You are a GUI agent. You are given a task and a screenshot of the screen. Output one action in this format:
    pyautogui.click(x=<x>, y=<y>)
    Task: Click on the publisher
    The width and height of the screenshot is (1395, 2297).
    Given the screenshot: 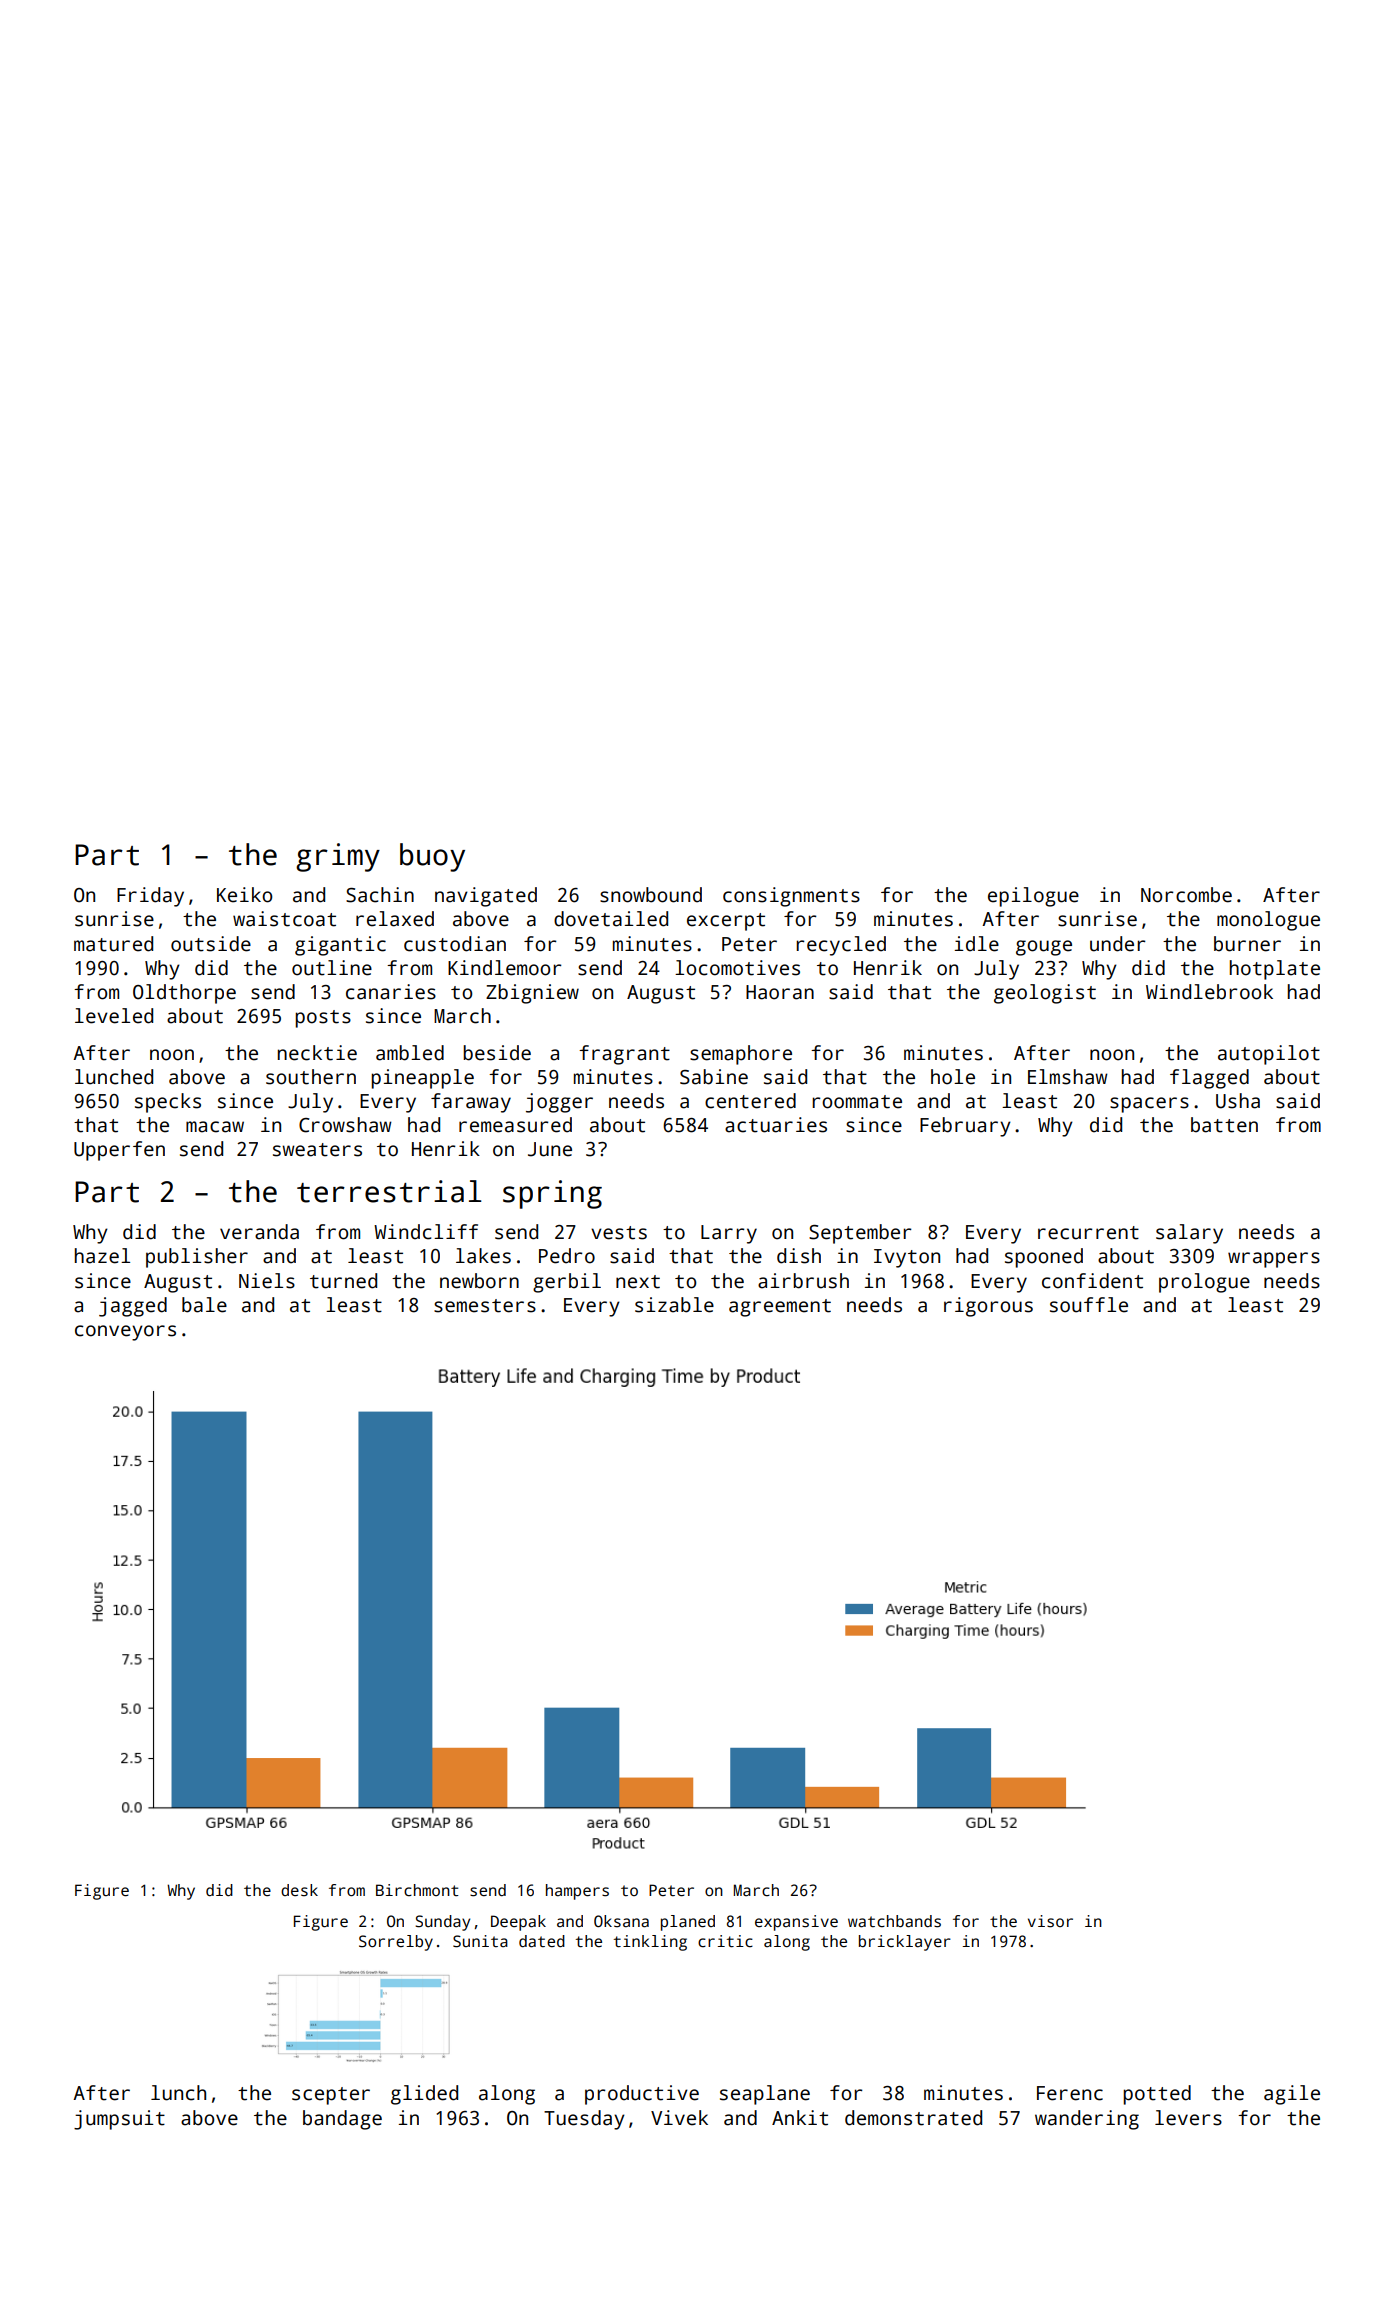 What is the action you would take?
    pyautogui.click(x=197, y=1258)
